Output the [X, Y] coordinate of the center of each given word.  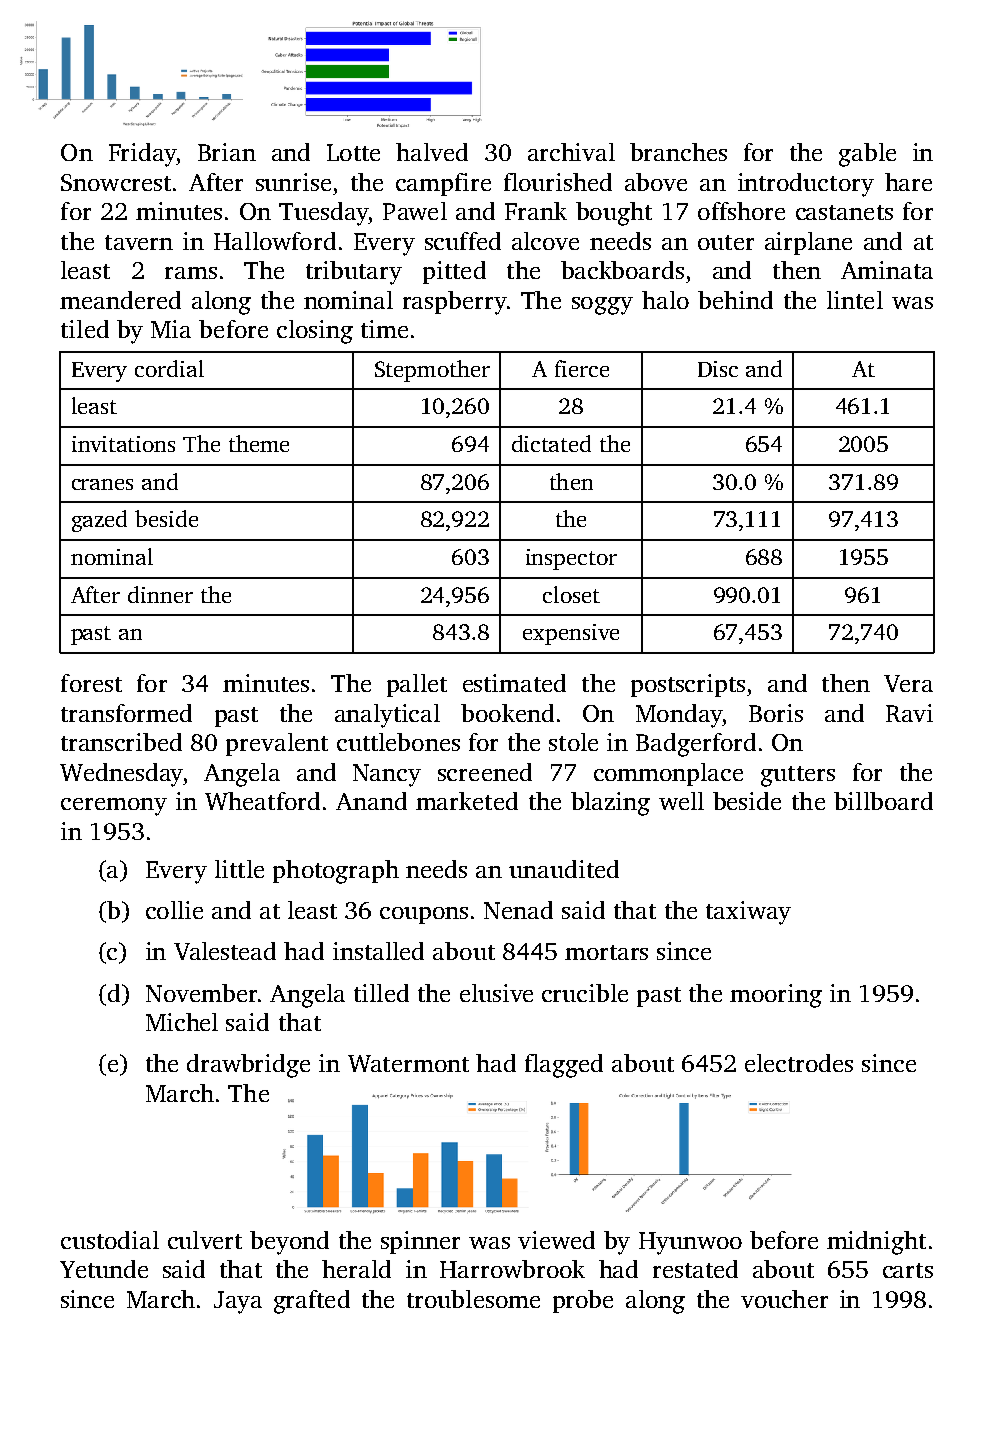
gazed [99, 521]
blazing [610, 804]
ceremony [114, 807]
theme [259, 443]
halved [432, 152]
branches [678, 152]
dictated [551, 443]
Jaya [238, 1302]
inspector [571, 559]
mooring [776, 996]
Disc [718, 369]
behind [735, 300]
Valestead [225, 951]
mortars [606, 952]
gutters [798, 776]
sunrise [293, 182]
